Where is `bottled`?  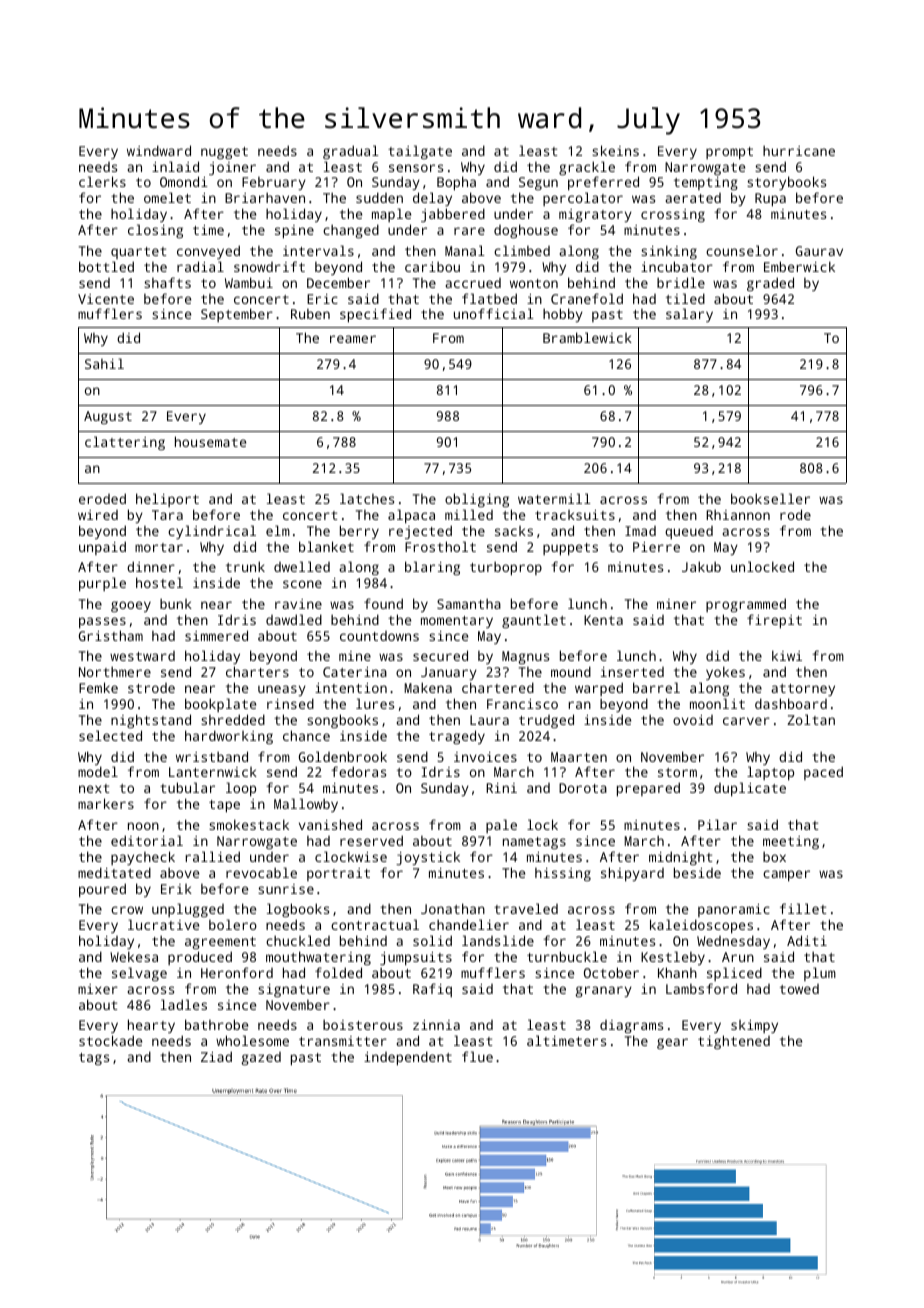
bottled is located at coordinates (106, 266).
